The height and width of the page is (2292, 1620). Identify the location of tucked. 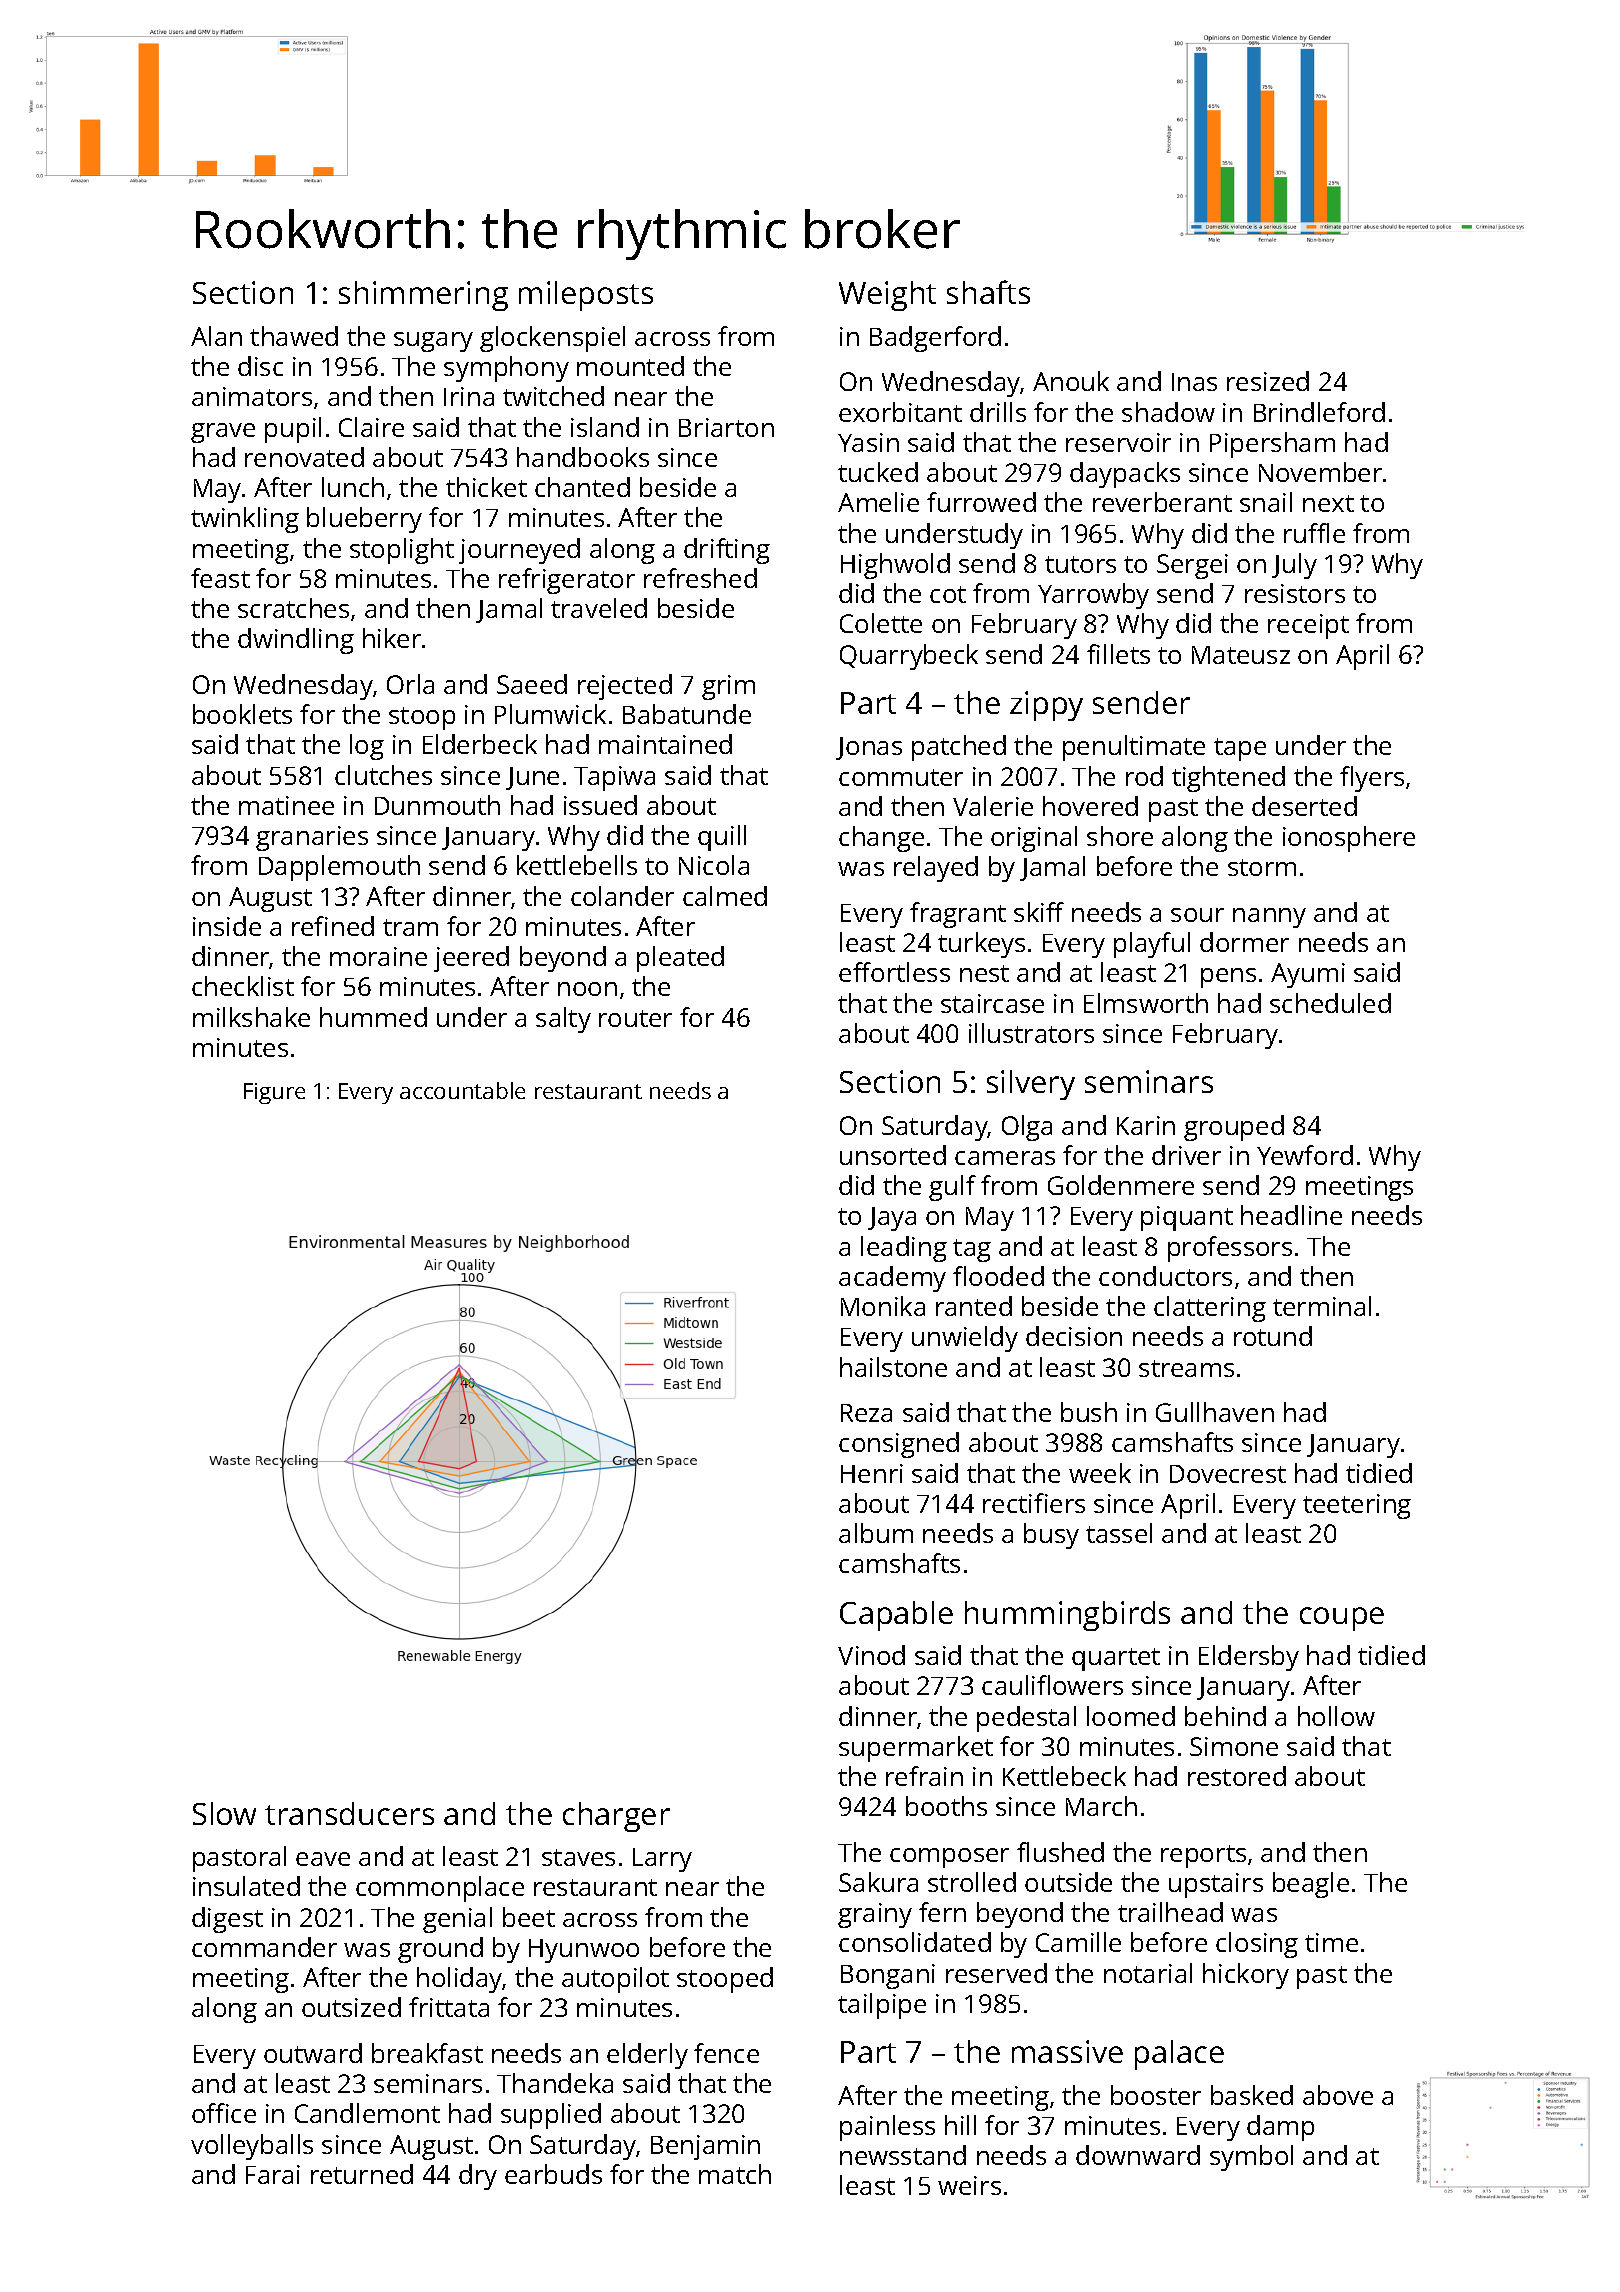
(878, 472).
